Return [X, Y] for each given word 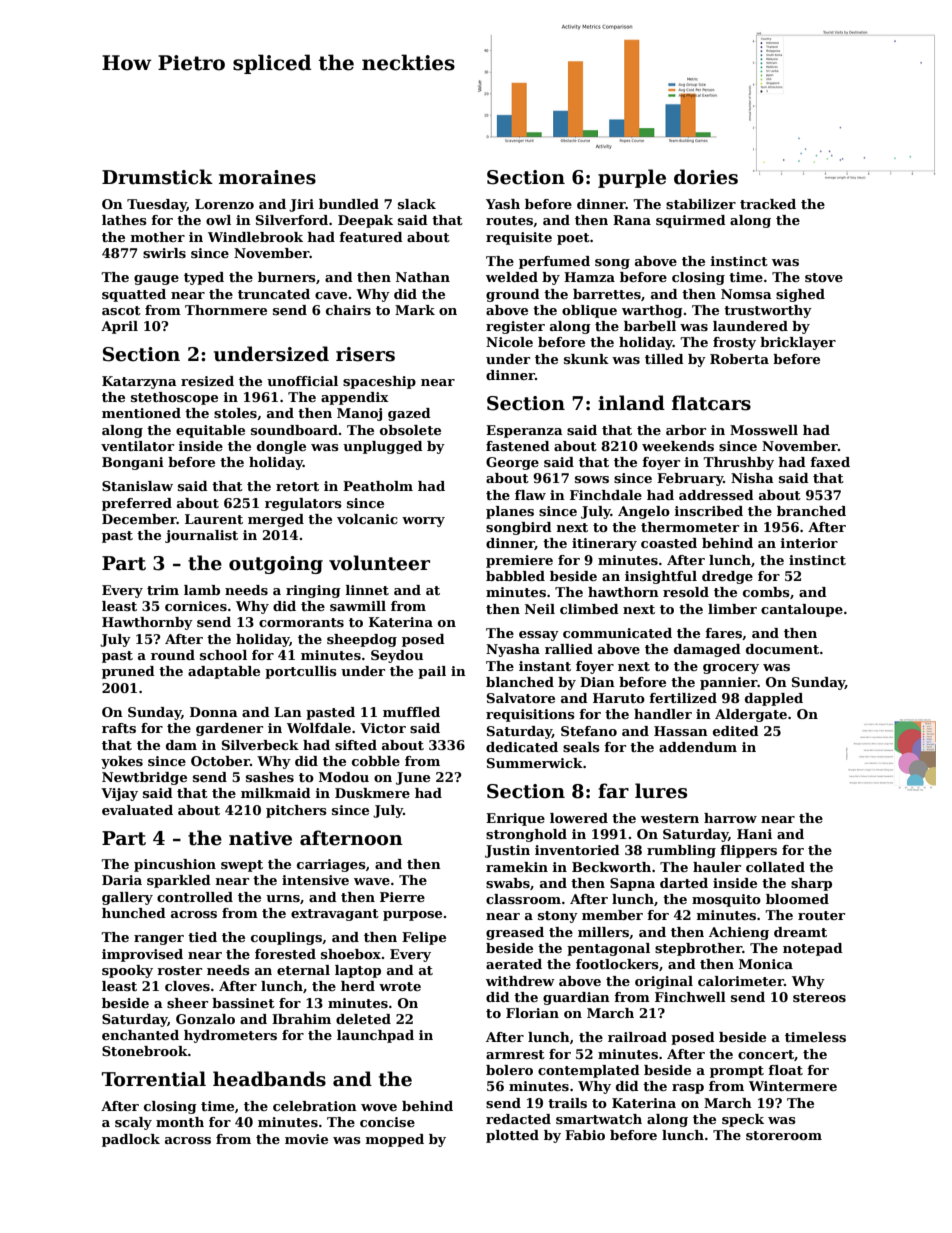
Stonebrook [145, 1051]
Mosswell [764, 430]
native [260, 838]
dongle [281, 447]
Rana [632, 220]
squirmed [691, 221]
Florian [532, 1013]
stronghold [526, 835]
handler [663, 714]
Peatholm [378, 486]
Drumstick [157, 177]
